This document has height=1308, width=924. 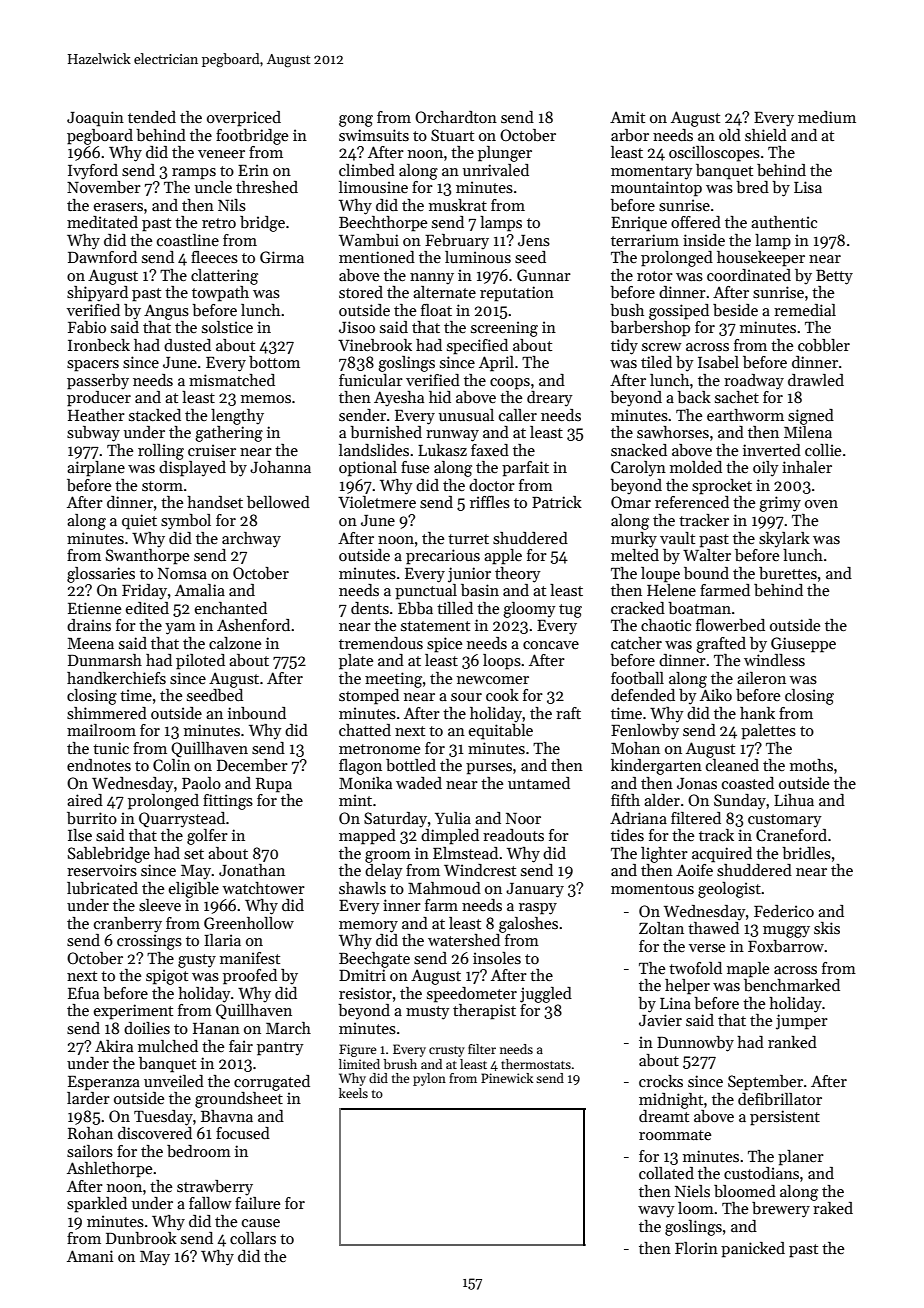 What do you see at coordinates (536, 1064) in the document?
I see `thermostats` at bounding box center [536, 1064].
